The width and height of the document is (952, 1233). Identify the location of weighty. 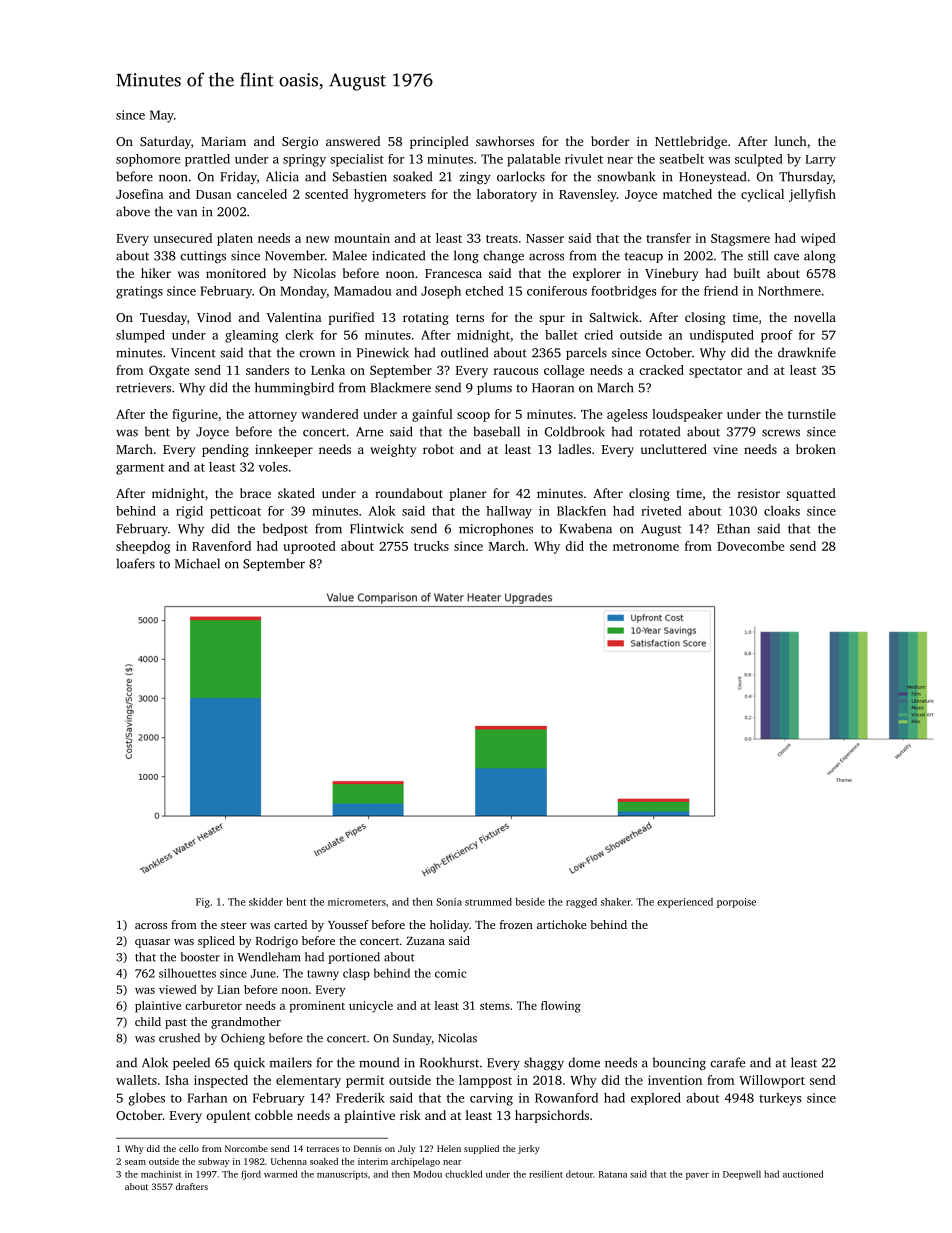
(393, 450).
